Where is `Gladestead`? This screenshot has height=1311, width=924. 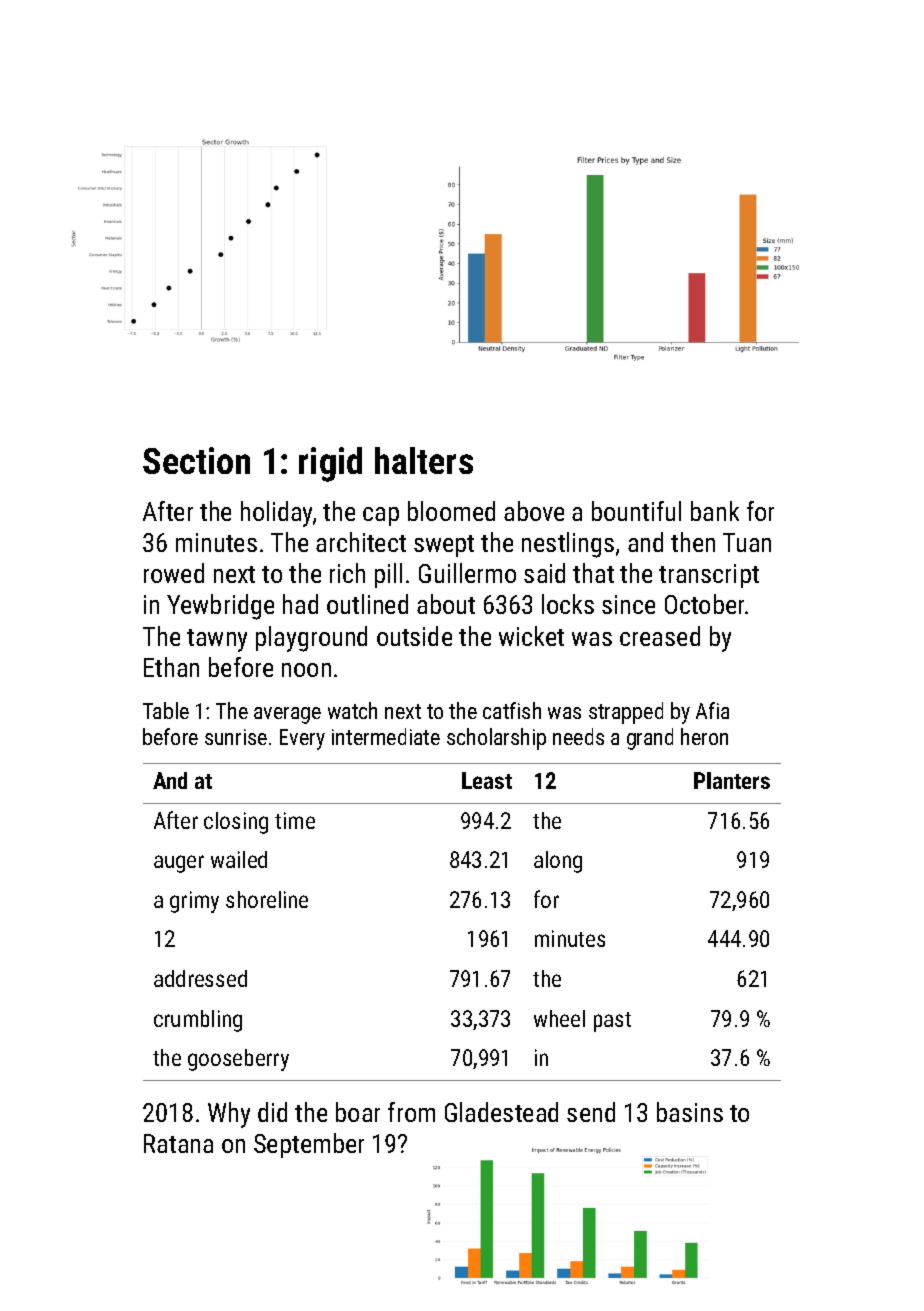
Gladestead is located at coordinates (501, 1112).
